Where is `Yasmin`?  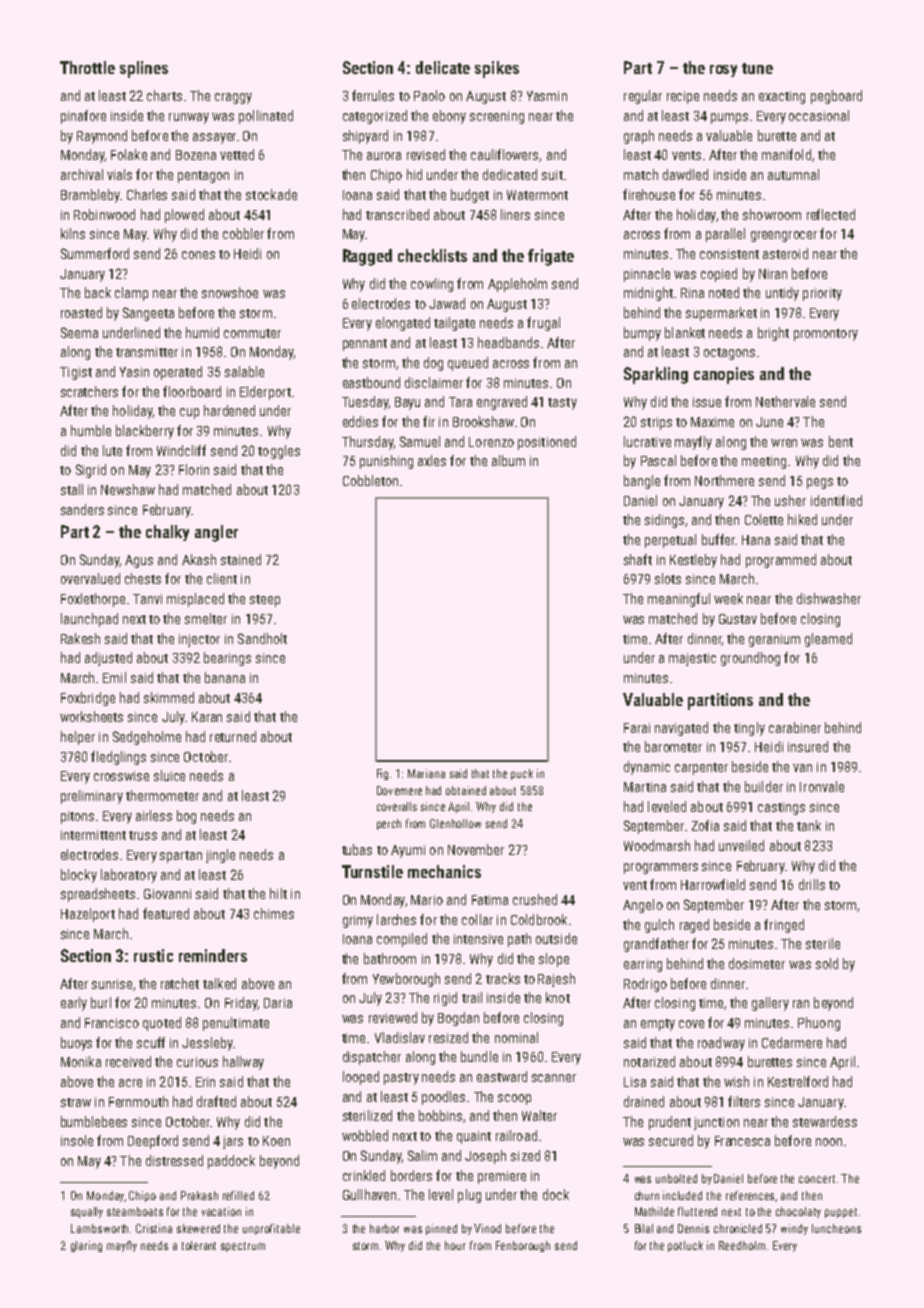 Yasmin is located at coordinates (547, 96).
